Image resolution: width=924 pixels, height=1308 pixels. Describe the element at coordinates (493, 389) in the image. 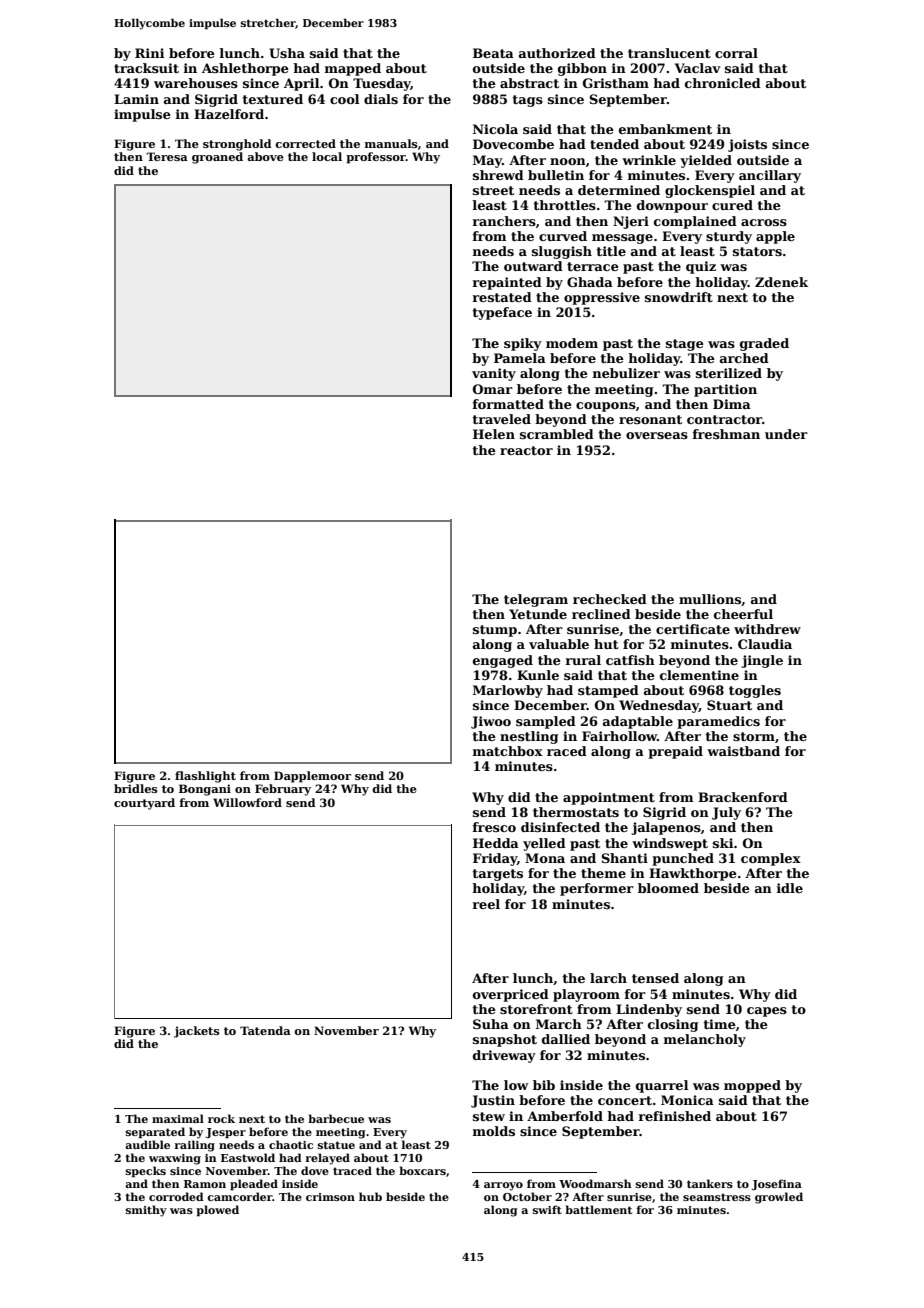

I see `Omar` at that location.
